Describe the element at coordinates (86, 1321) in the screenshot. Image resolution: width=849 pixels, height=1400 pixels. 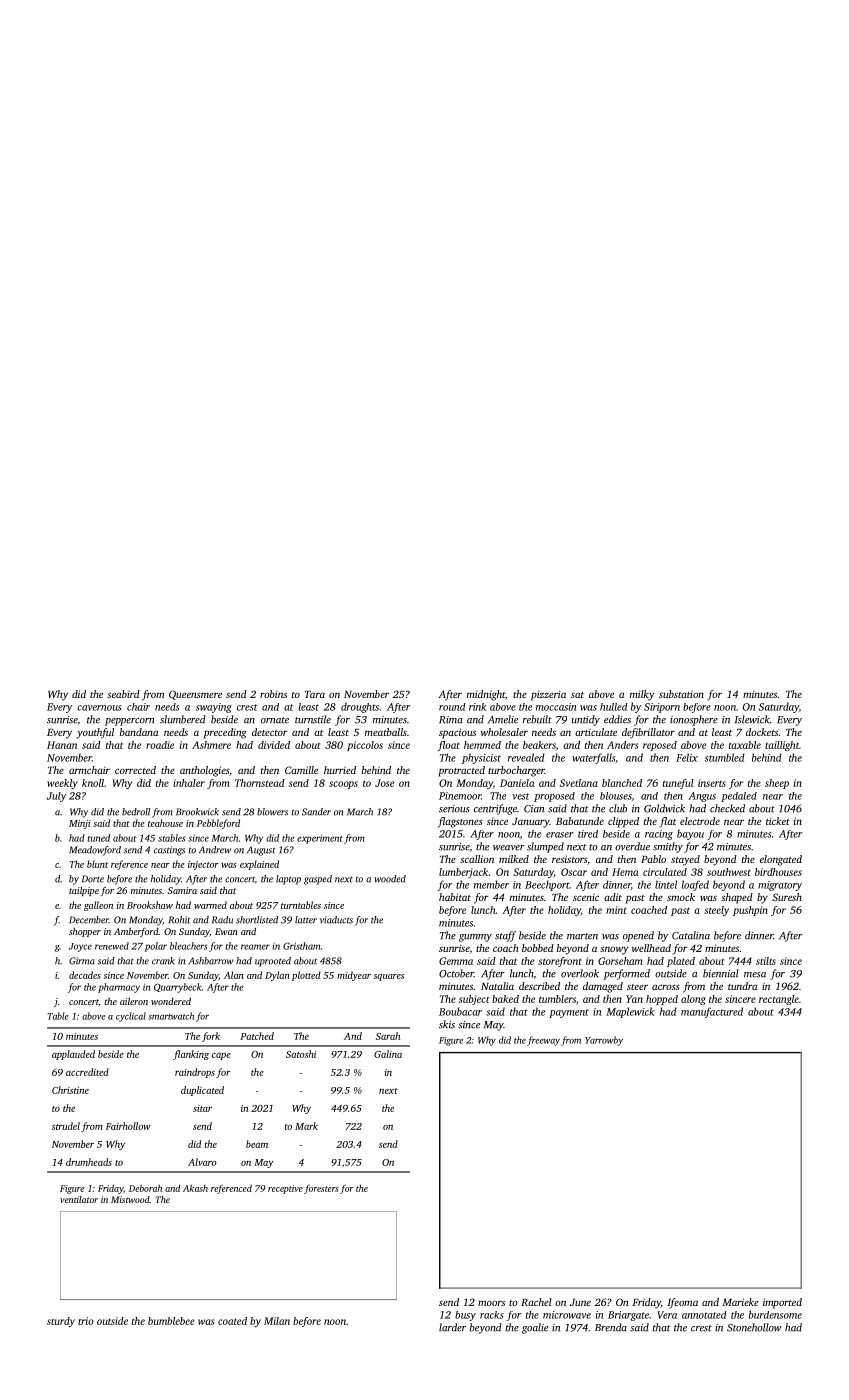
I see `trio` at that location.
